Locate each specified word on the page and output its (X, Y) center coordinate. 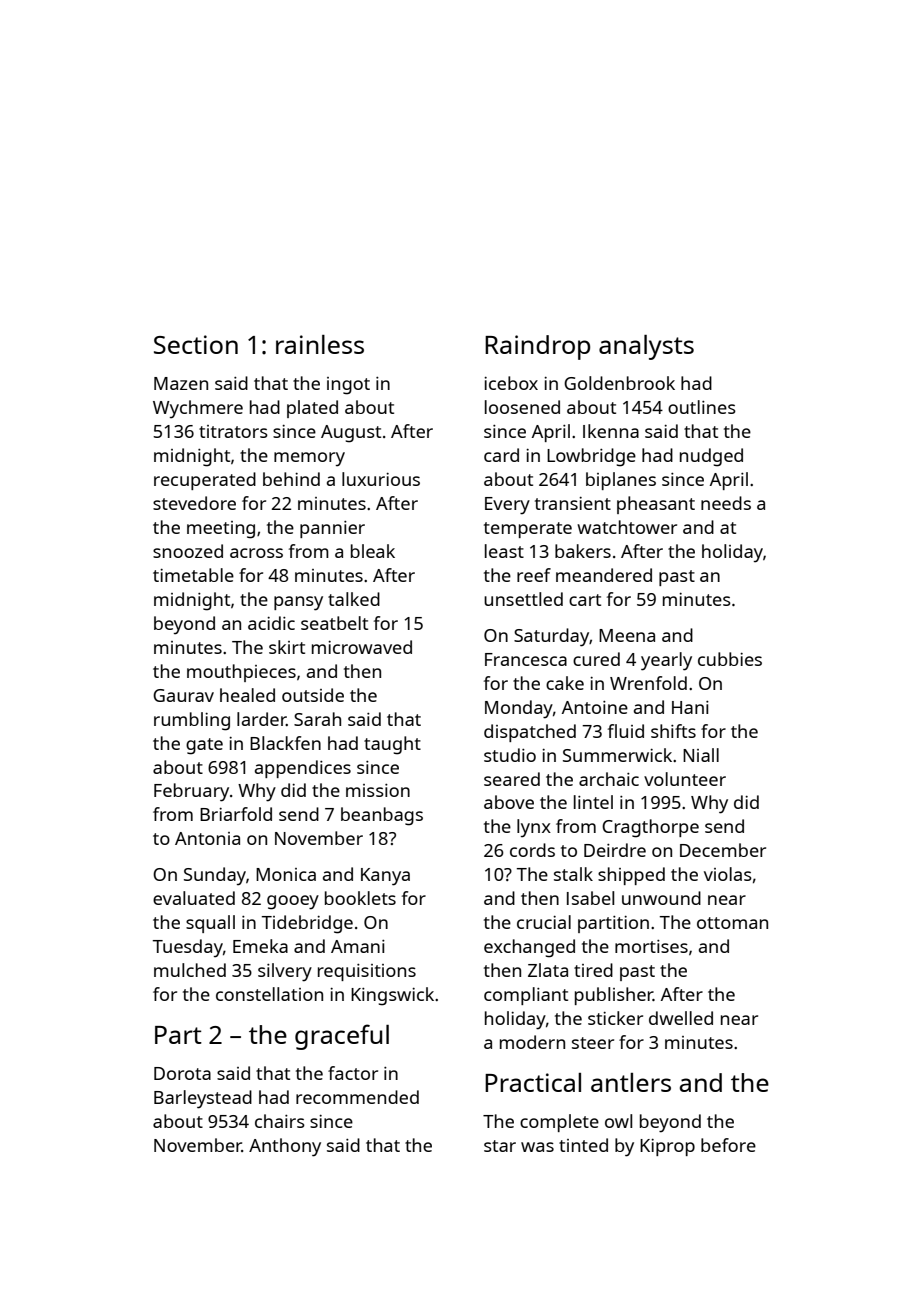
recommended (357, 1097)
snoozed (188, 551)
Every (507, 506)
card (501, 455)
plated (312, 409)
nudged (711, 457)
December (723, 850)
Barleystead (203, 1099)
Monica (286, 874)
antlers (631, 1082)
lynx (534, 828)
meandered (604, 575)
